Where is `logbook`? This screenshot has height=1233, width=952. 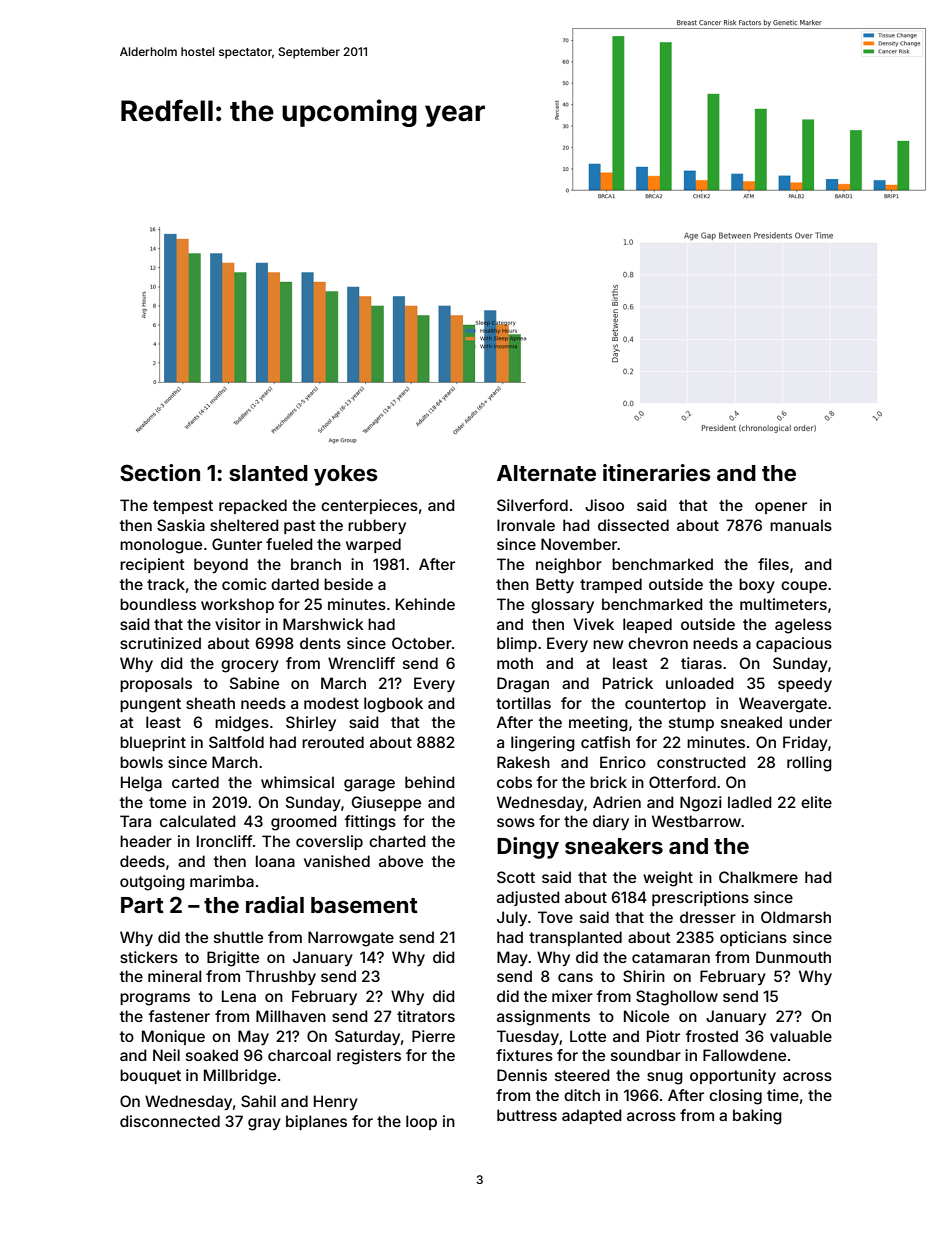 logbook is located at coordinates (393, 705).
